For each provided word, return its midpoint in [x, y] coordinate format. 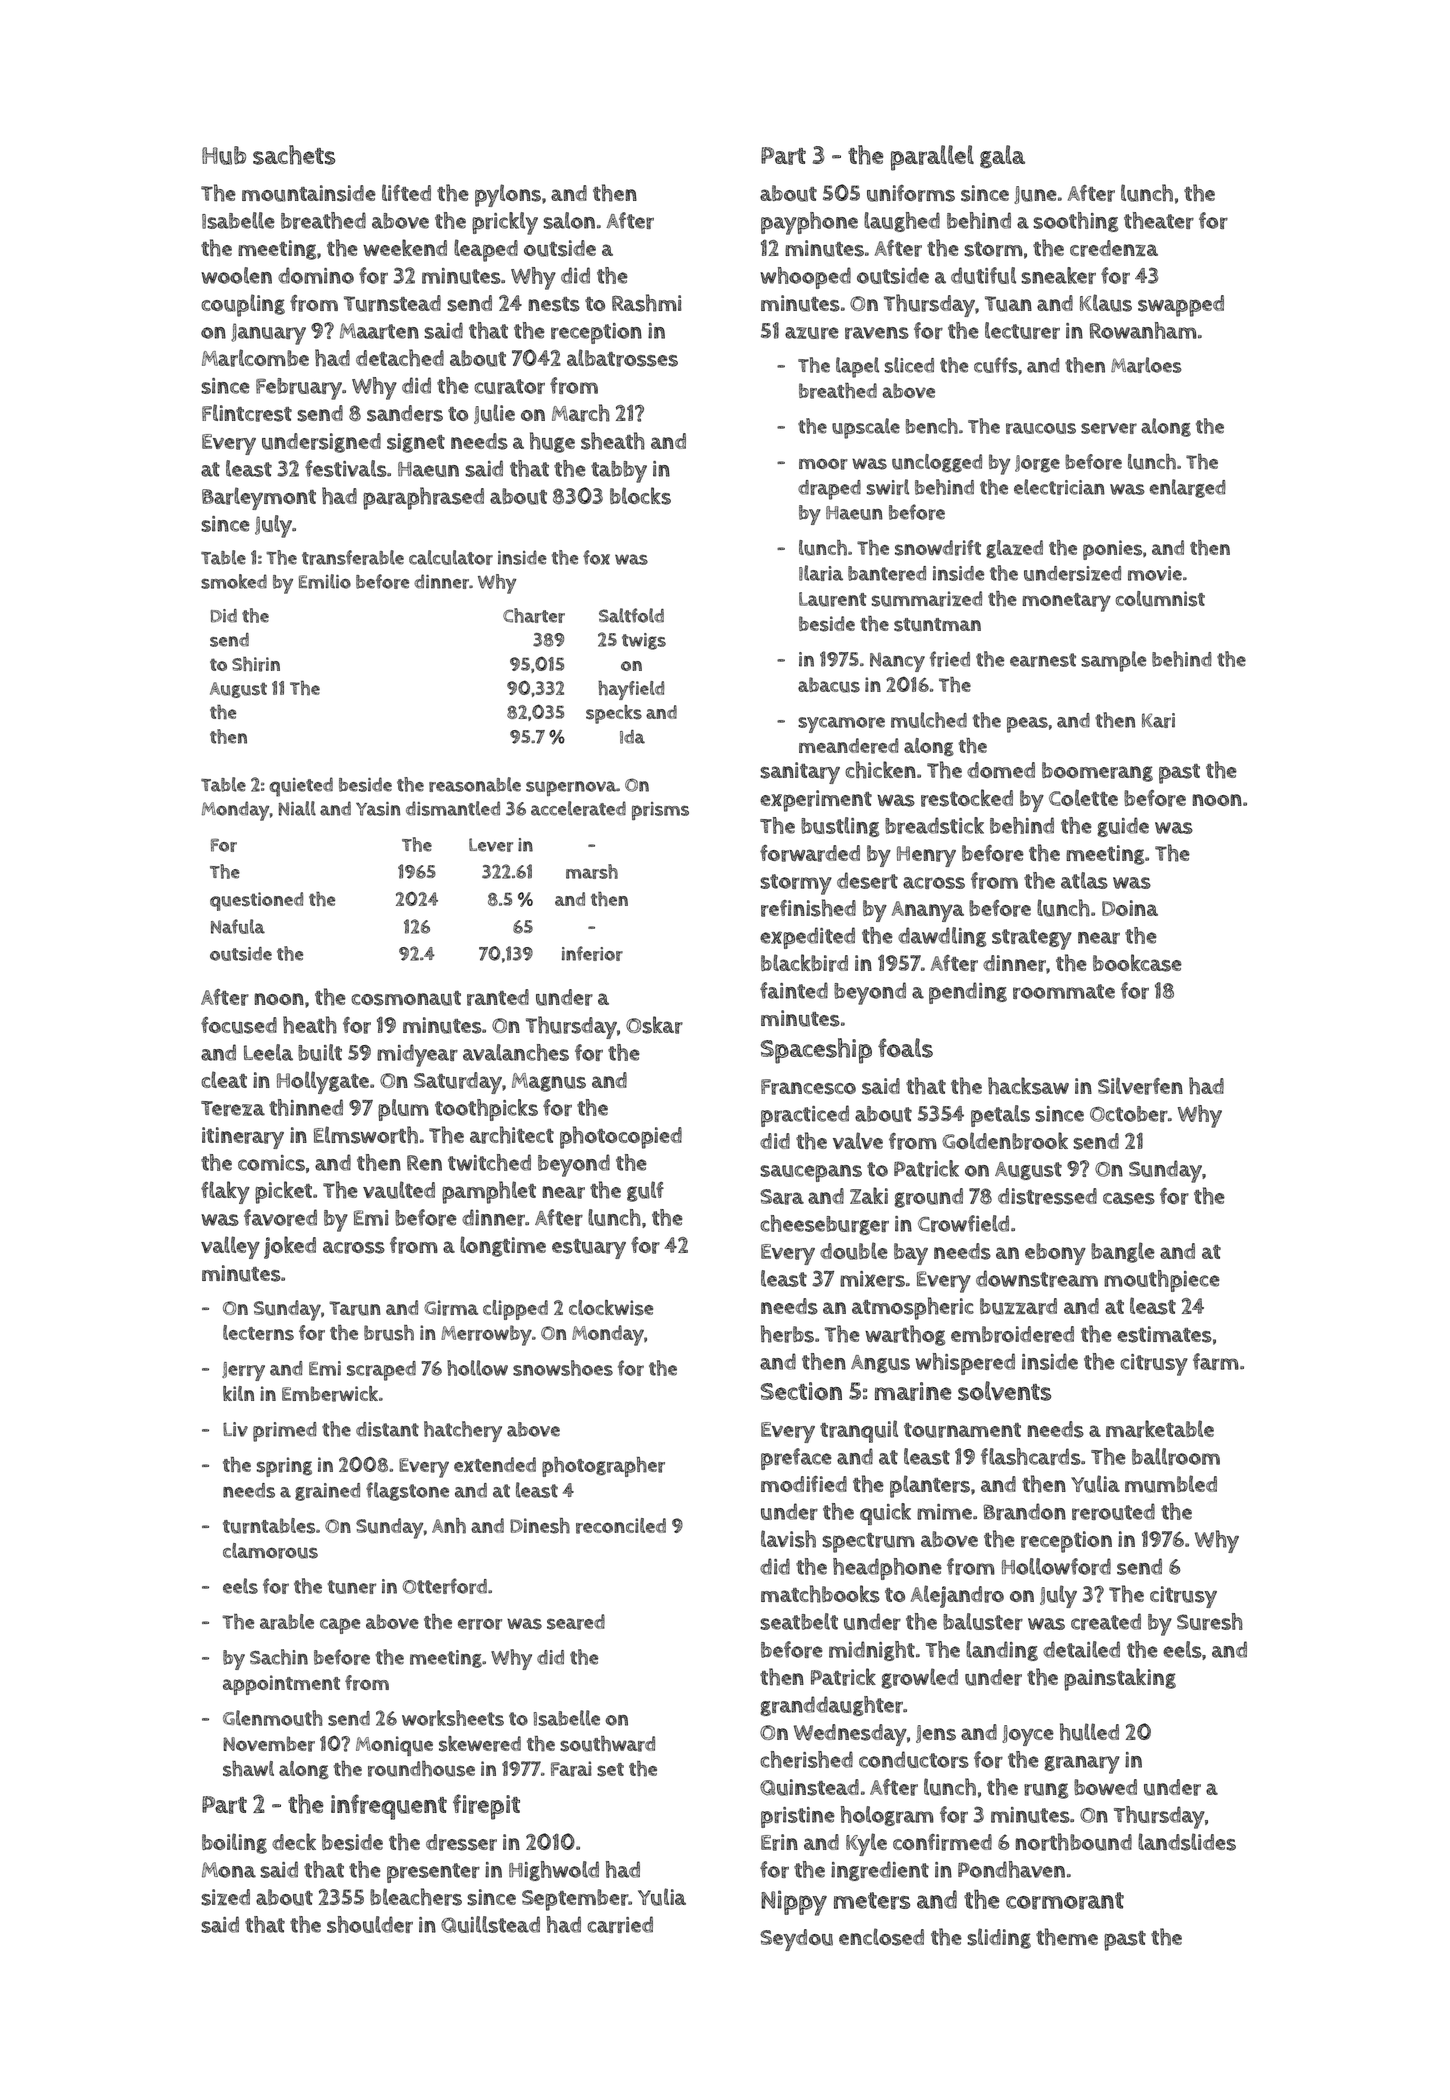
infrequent [389, 1807]
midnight [872, 1651]
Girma [451, 1308]
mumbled [1171, 1484]
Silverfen [1140, 1086]
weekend [405, 247]
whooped [805, 278]
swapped [1181, 306]
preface [796, 1459]
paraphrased [423, 498]
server [1109, 428]
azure [812, 333]
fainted [794, 990]
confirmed [942, 1842]
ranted [498, 997]
